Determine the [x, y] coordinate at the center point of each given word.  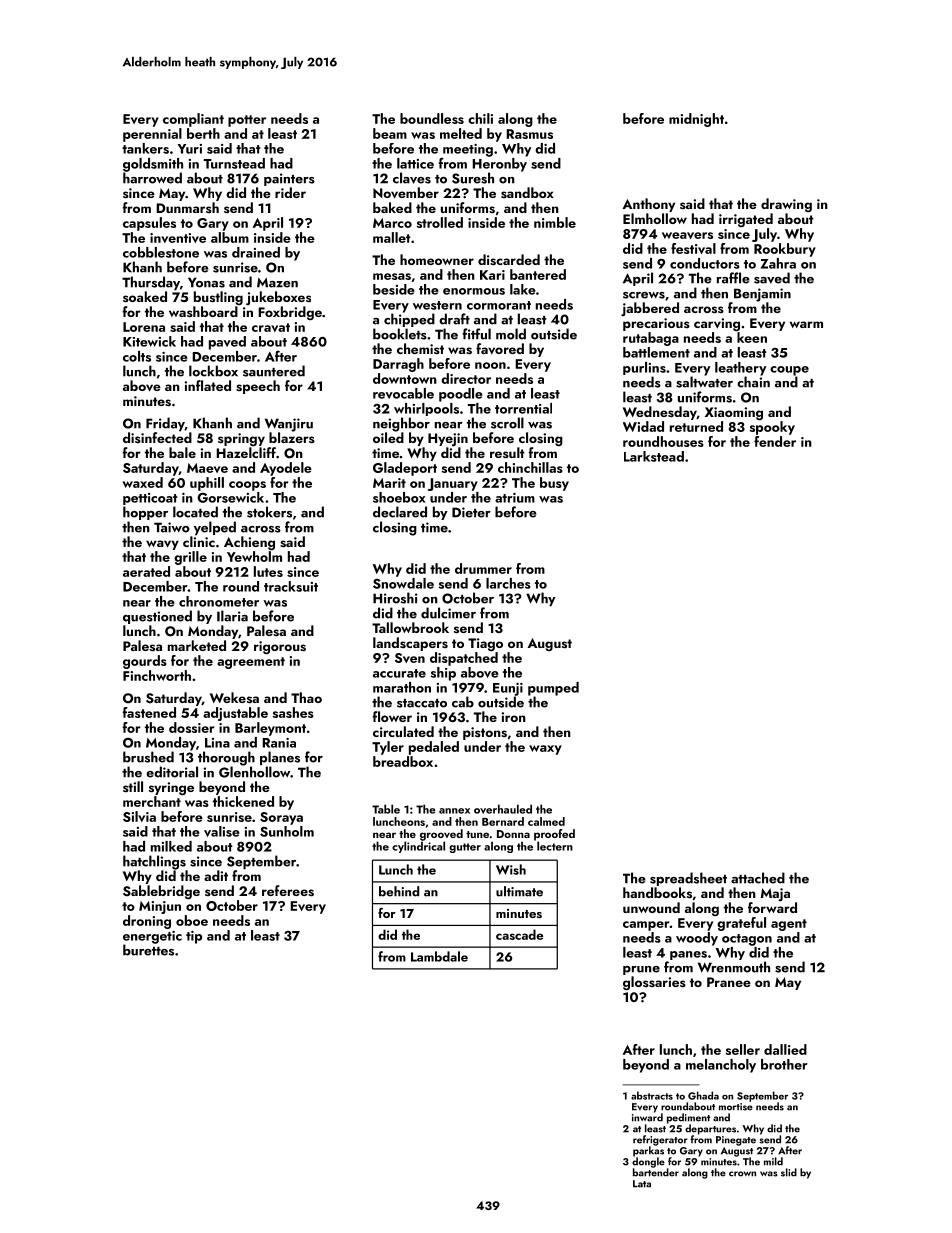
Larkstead [654, 456]
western [437, 305]
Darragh [398, 365]
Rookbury [785, 250]
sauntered [274, 371]
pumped [553, 689]
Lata [642, 1184]
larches [508, 583]
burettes [148, 950]
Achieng [249, 543]
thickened [243, 801]
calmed [546, 821]
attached [758, 878]
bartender [656, 1172]
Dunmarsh [187, 207]
